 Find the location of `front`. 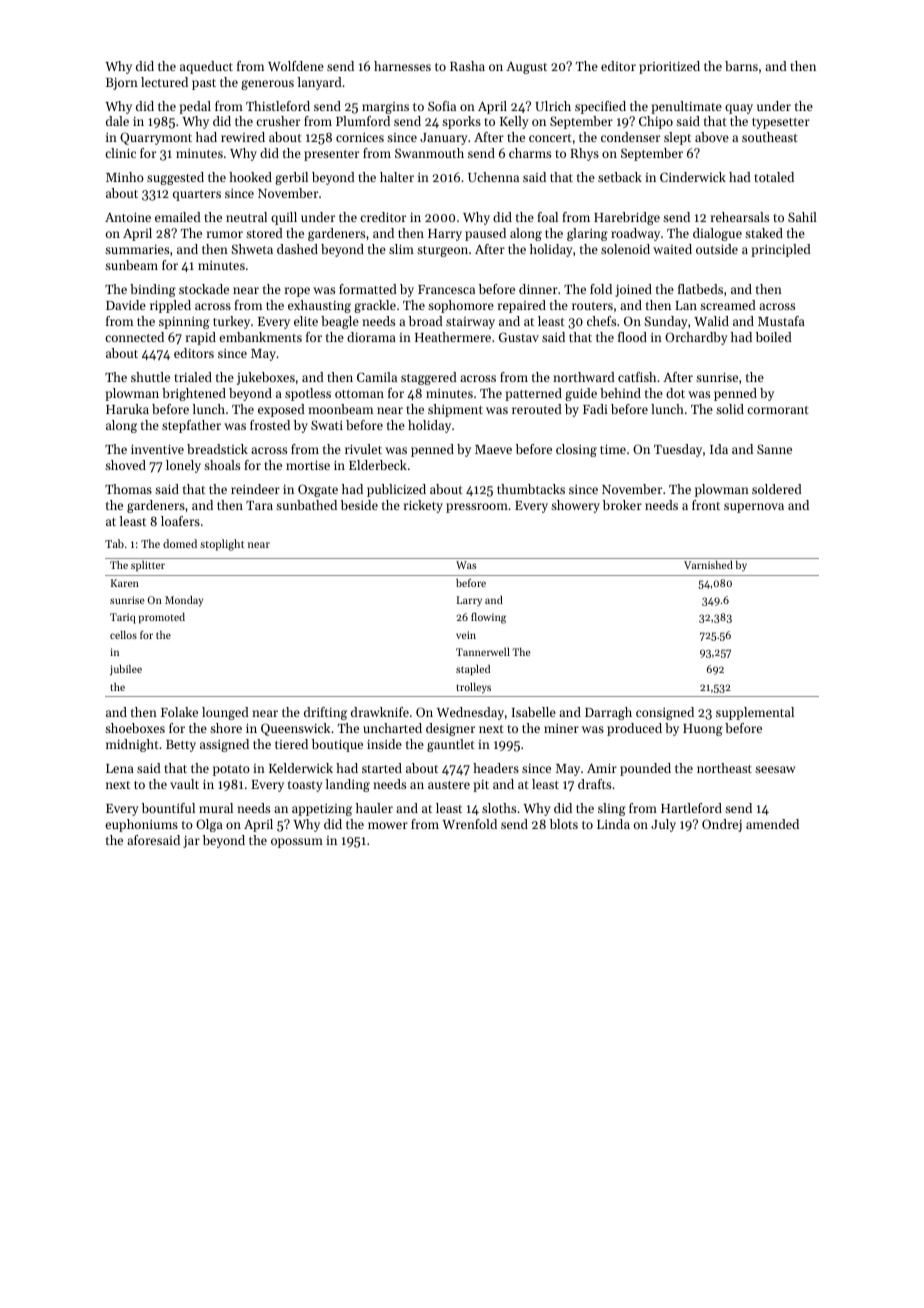

front is located at coordinates (706, 505).
